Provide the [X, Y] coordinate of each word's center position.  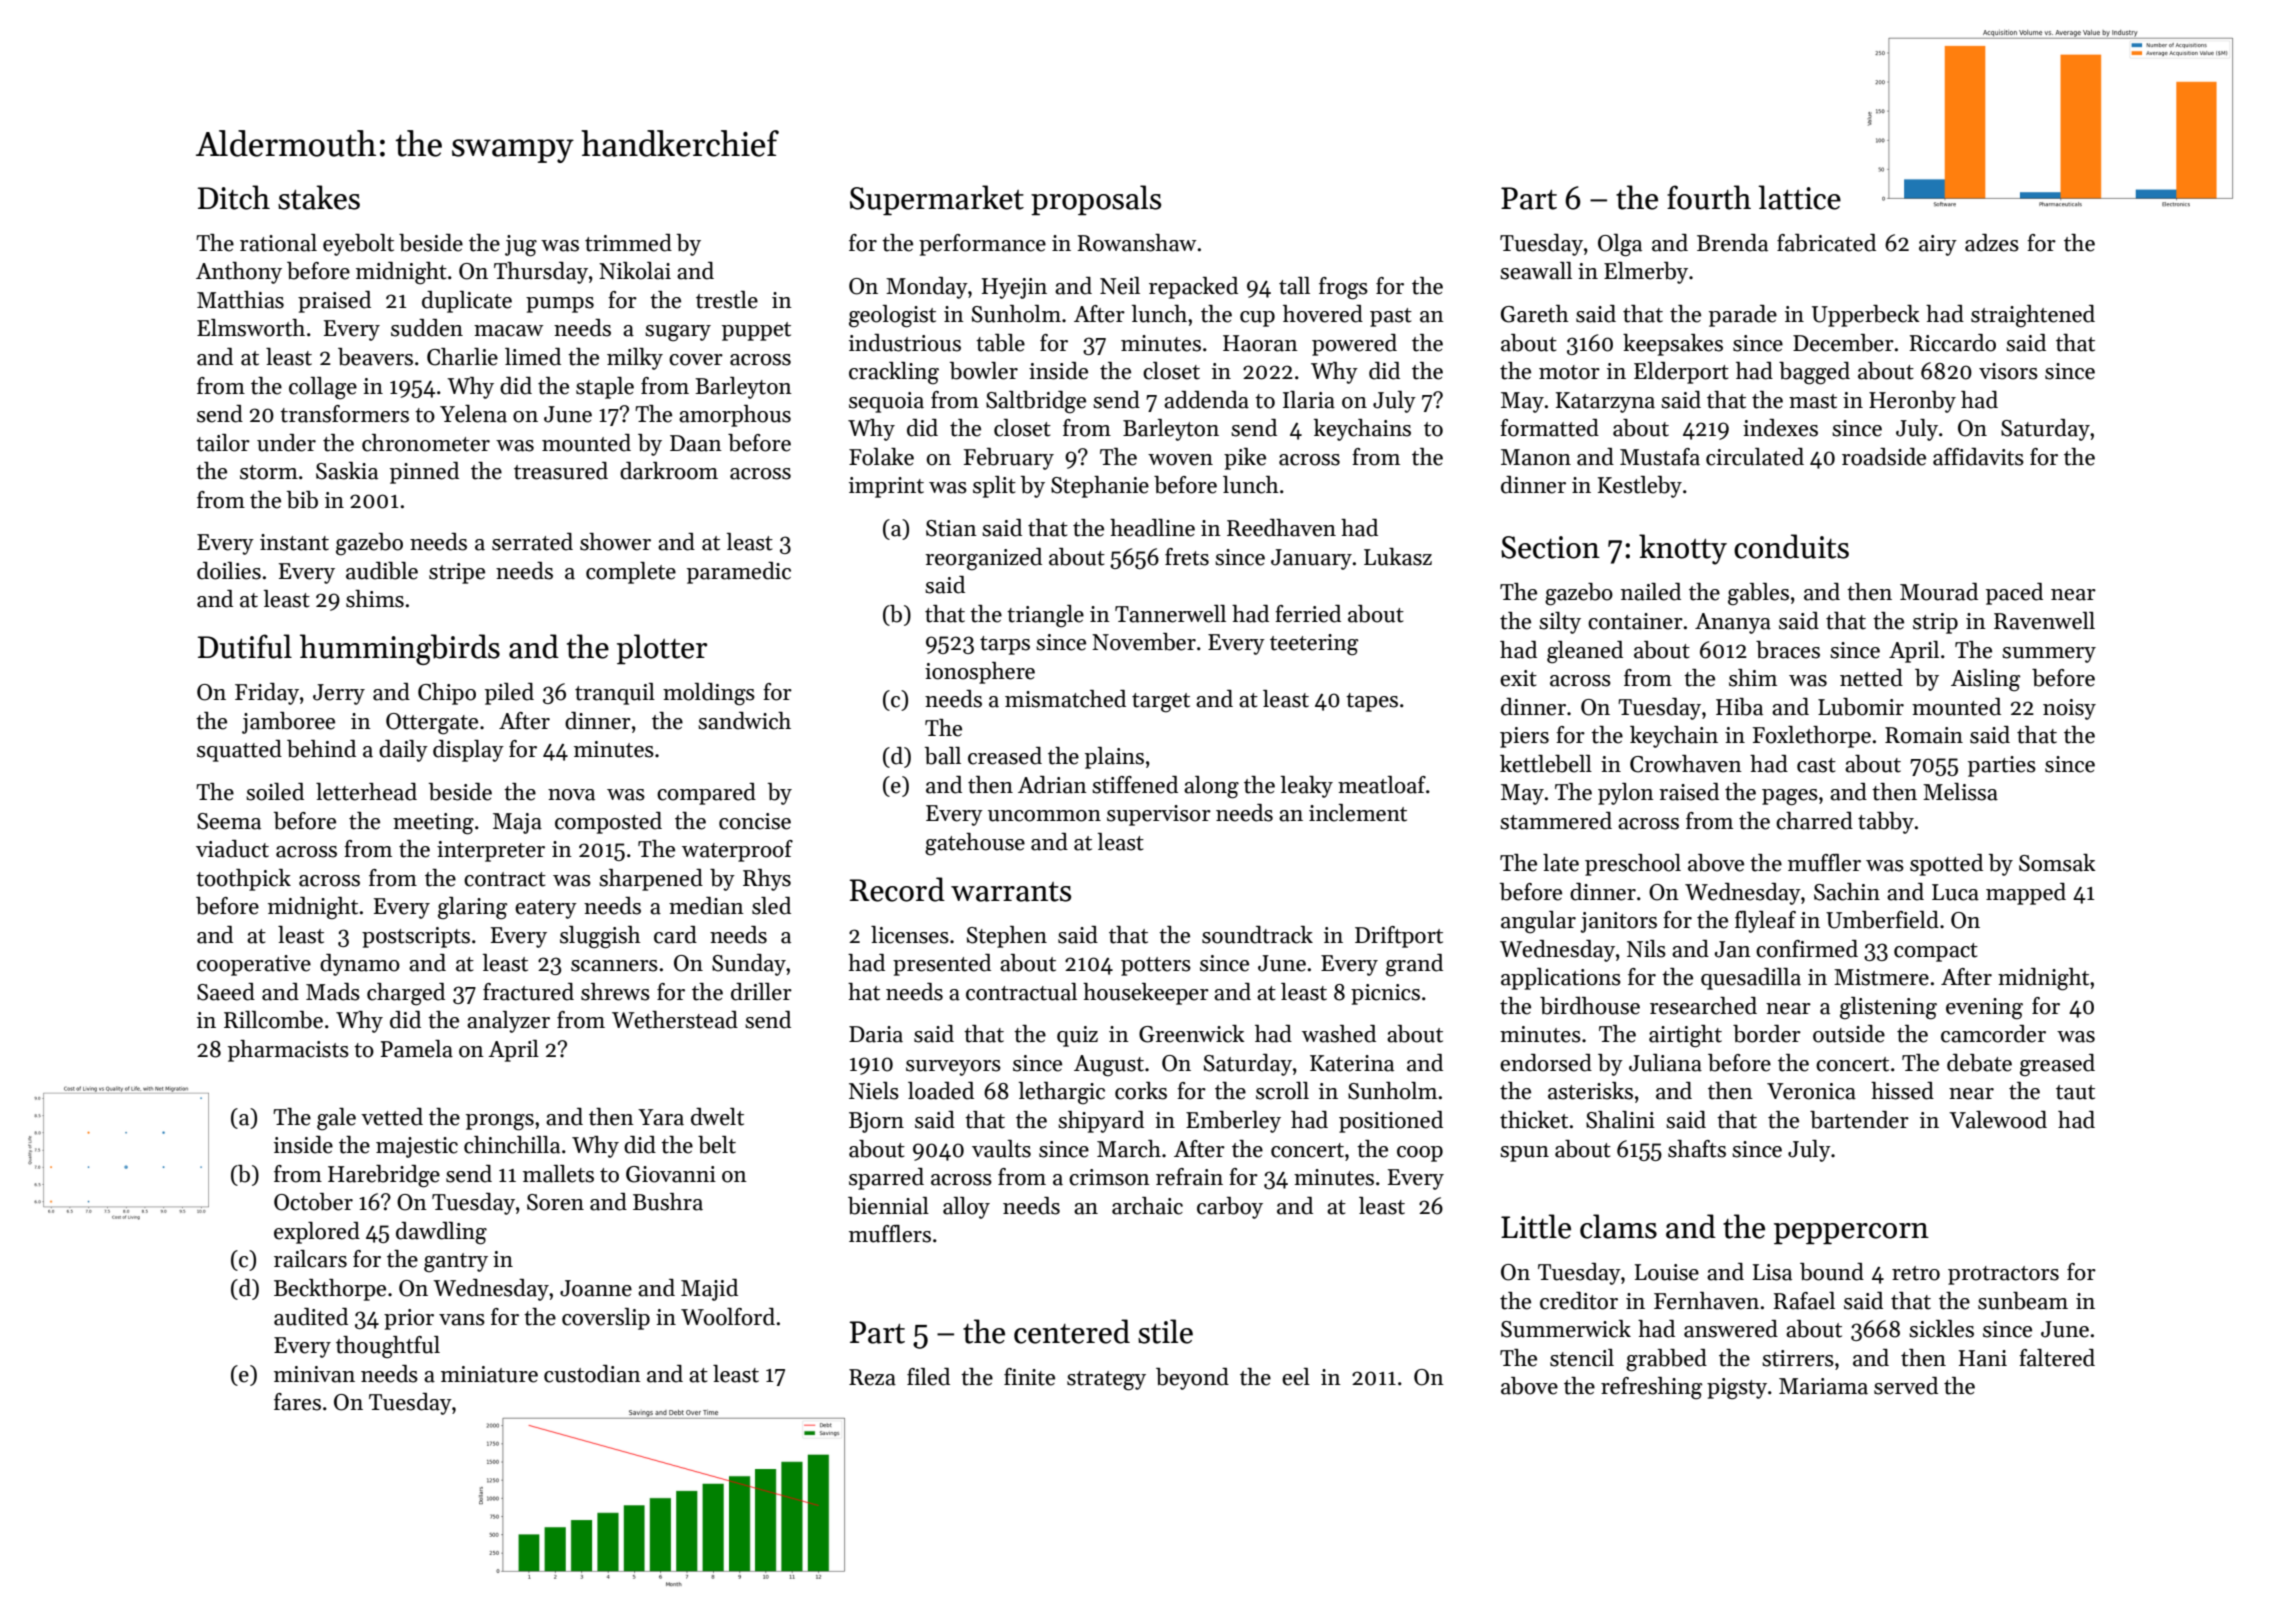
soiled [275, 792]
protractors [2003, 1275]
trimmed [628, 243]
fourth [1709, 197]
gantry [456, 1263]
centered [1072, 1331]
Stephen [1007, 937]
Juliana [1665, 1063]
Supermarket [937, 200]
